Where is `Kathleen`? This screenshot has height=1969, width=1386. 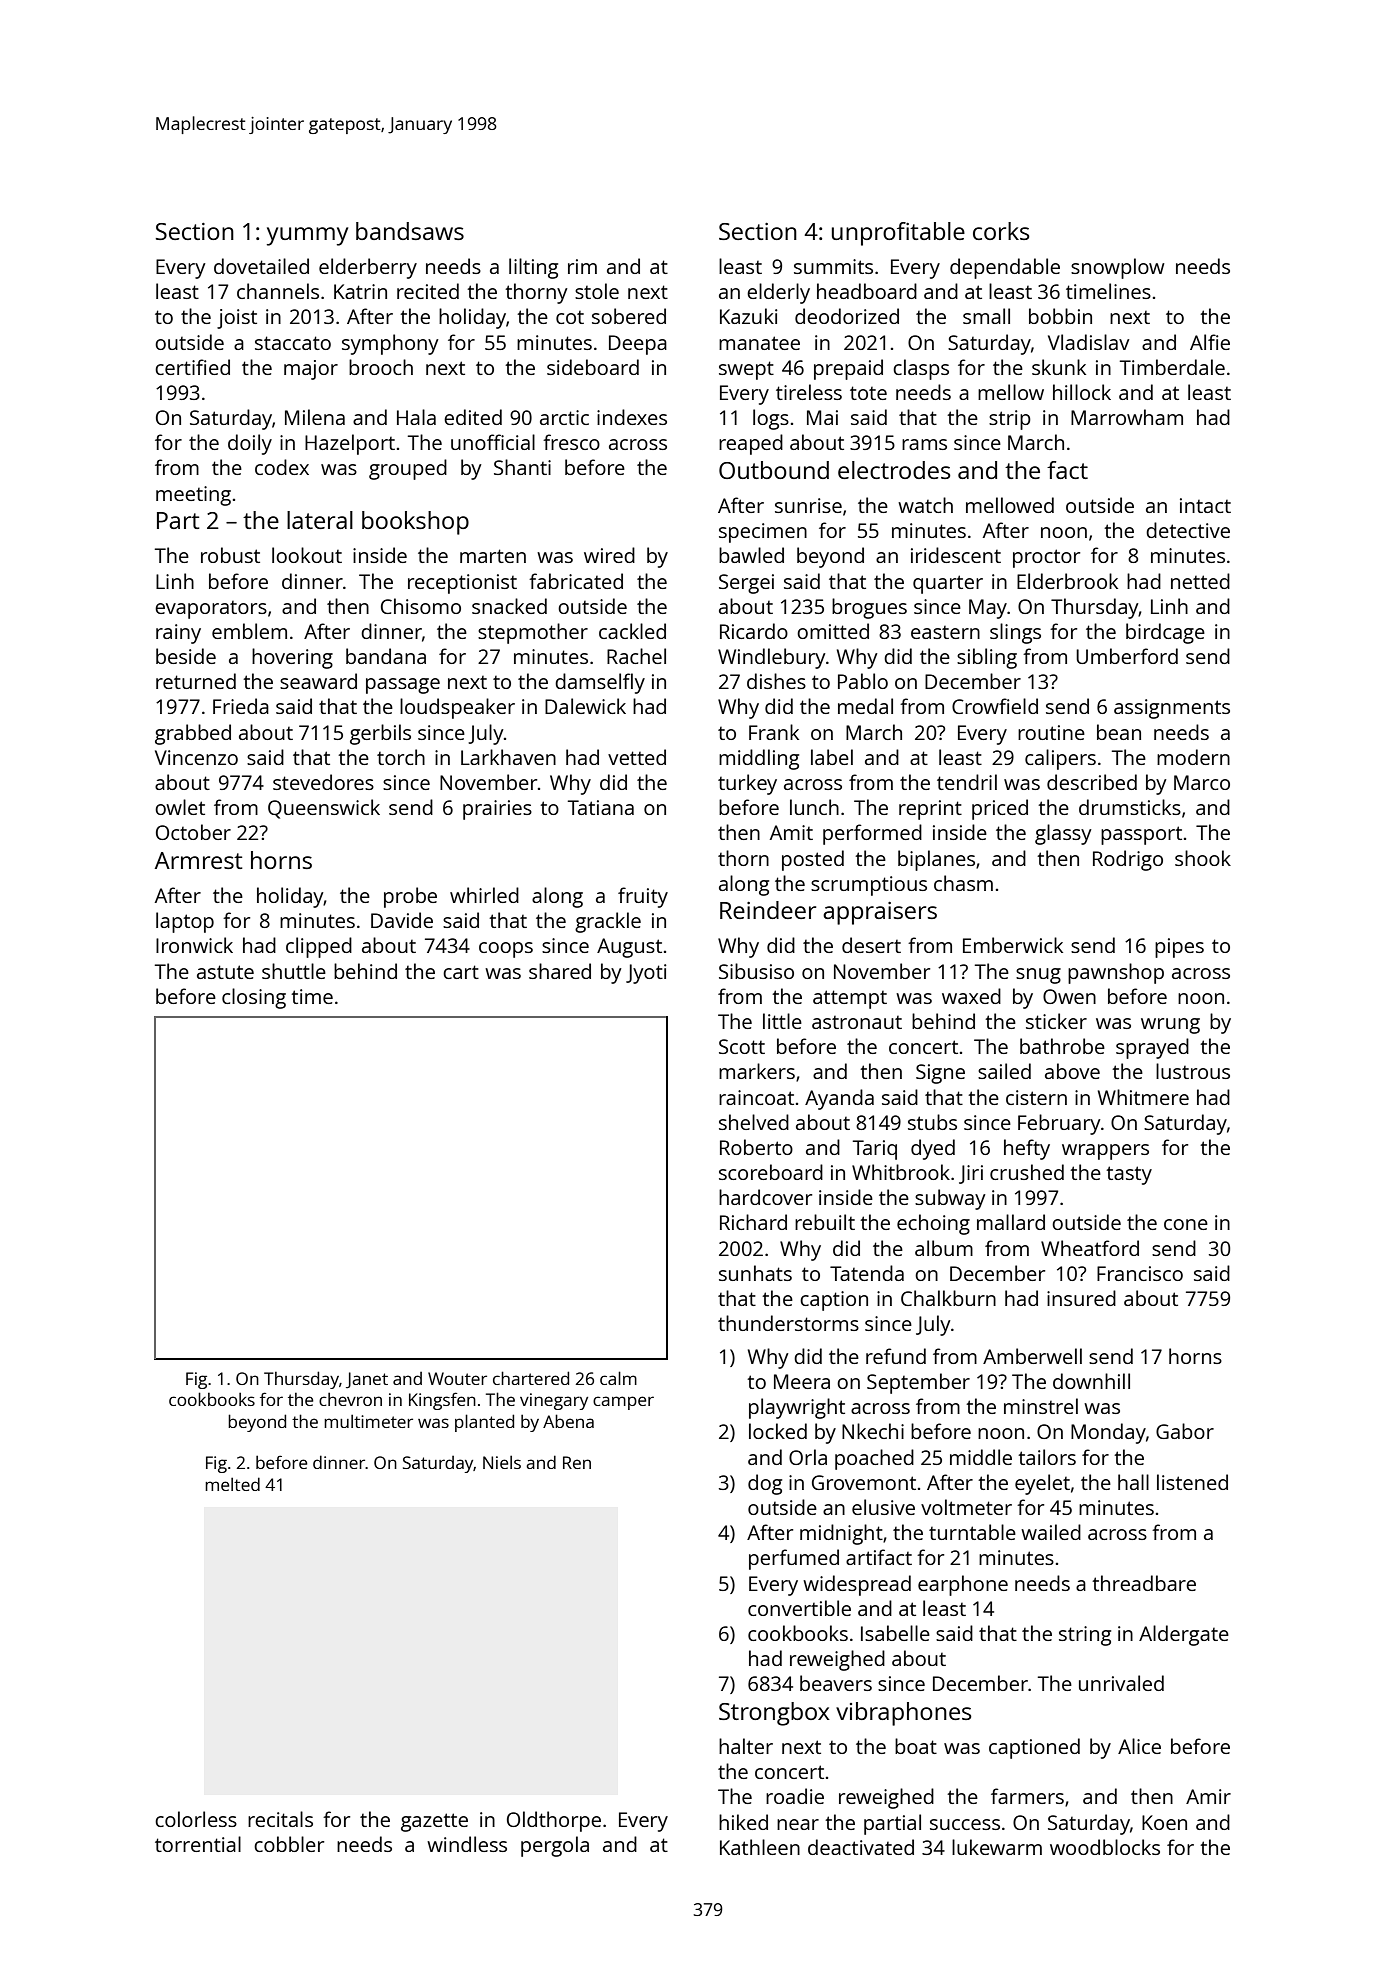
Kathleen is located at coordinates (760, 1847).
